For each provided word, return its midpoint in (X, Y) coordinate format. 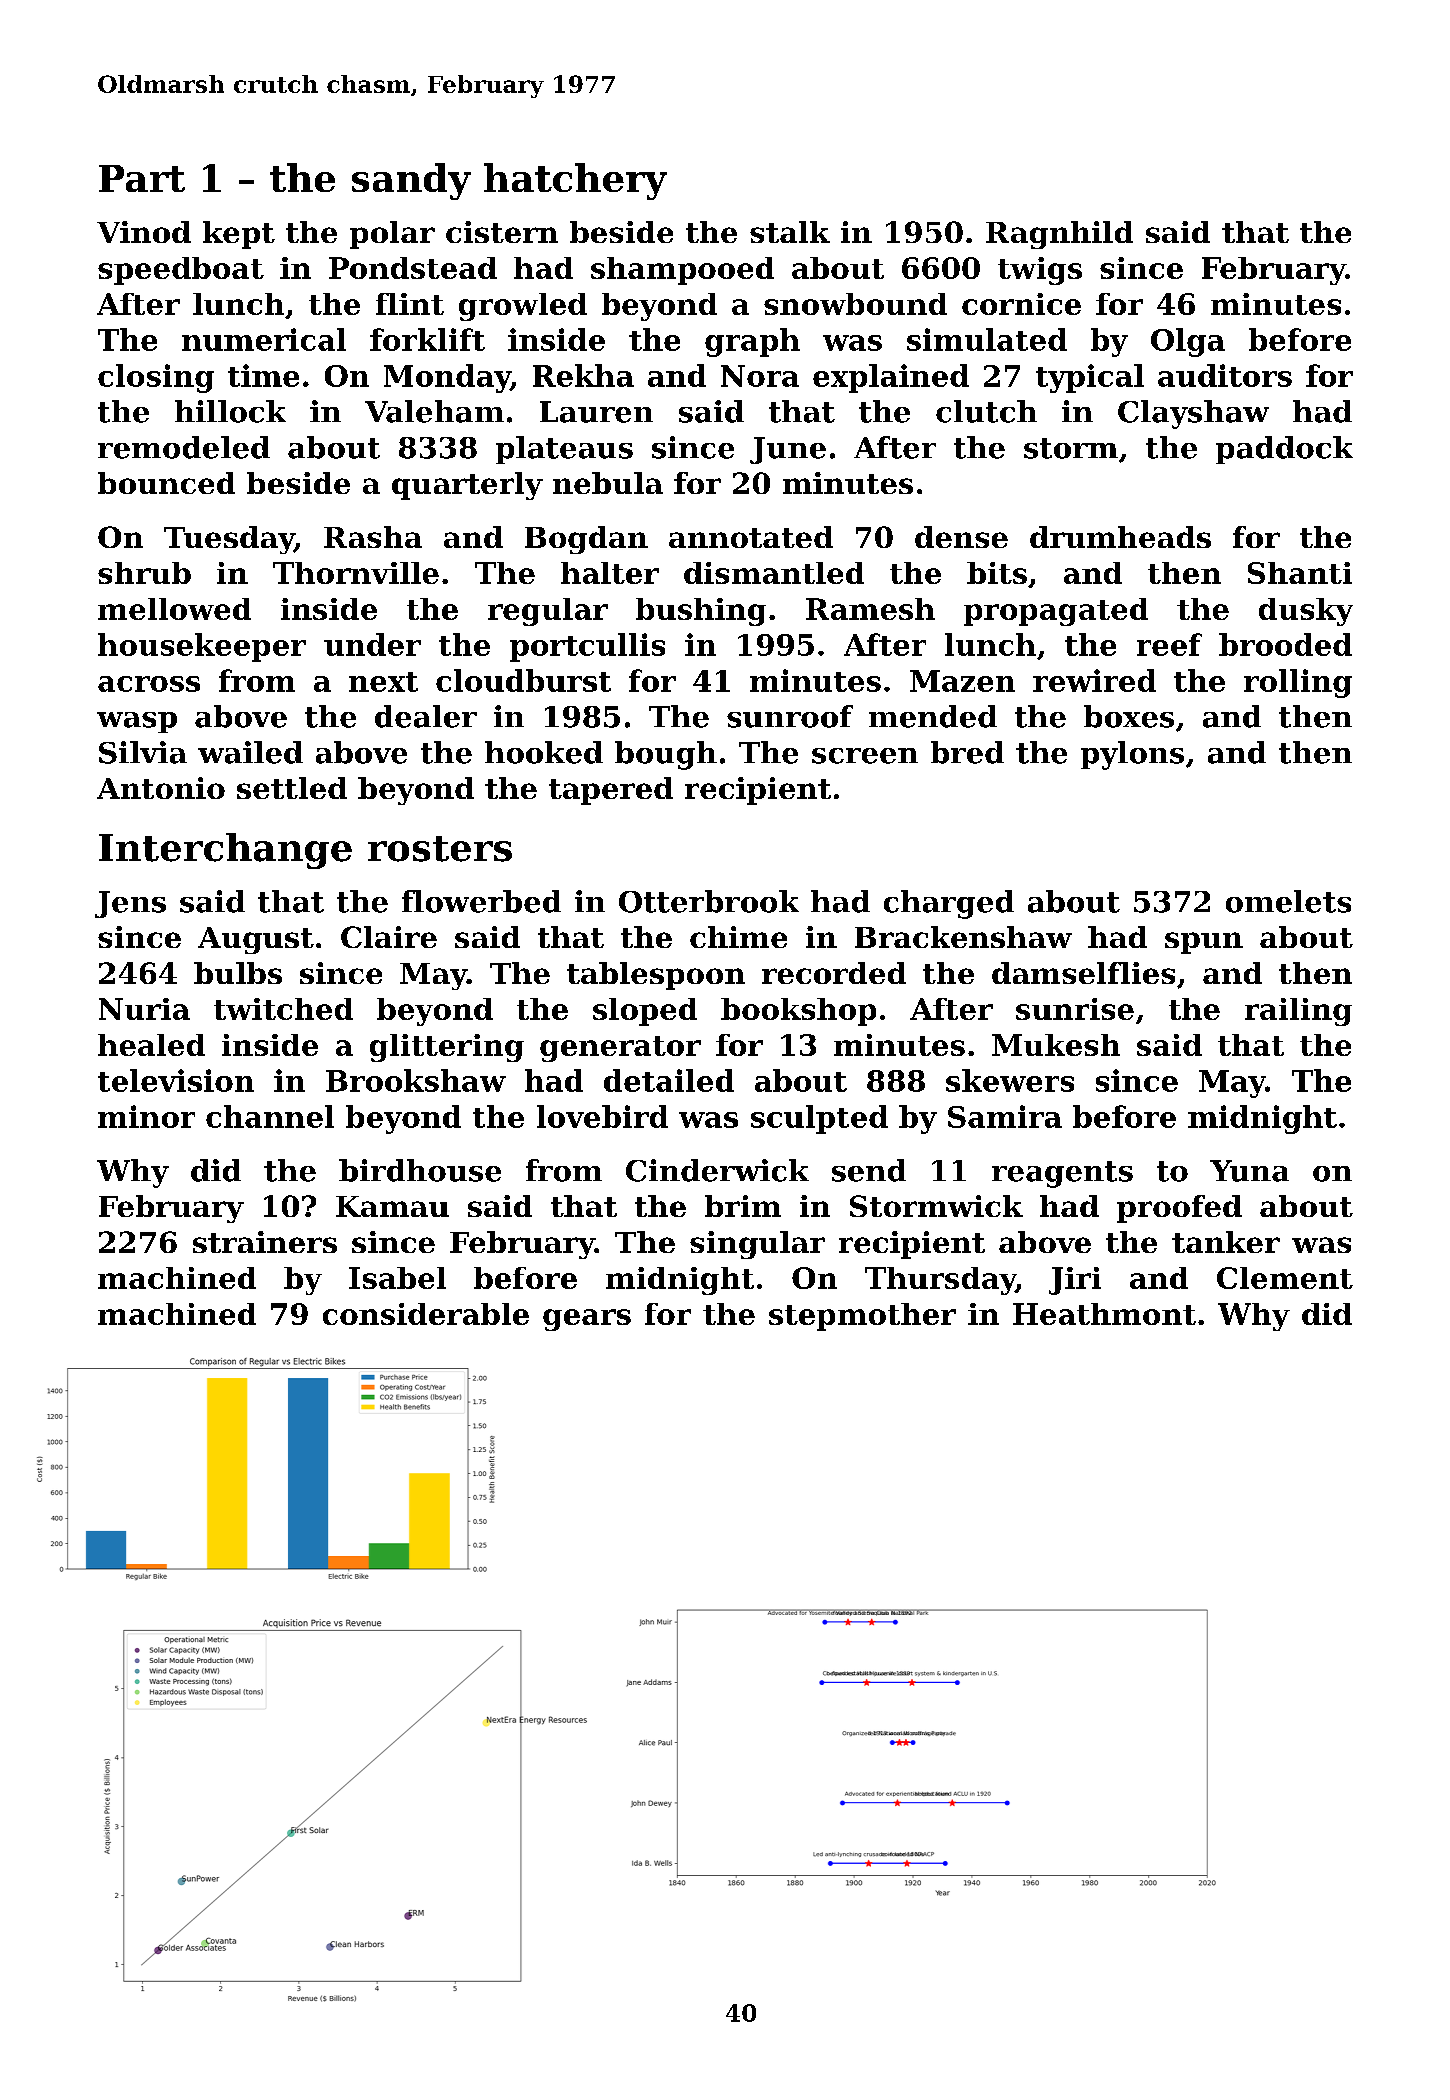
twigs (1040, 271)
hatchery (575, 181)
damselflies (1083, 973)
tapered (611, 791)
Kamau (392, 1206)
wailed (250, 752)
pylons (1132, 755)
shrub (144, 573)
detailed (669, 1080)
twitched (283, 1009)
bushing (701, 612)
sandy (411, 181)
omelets (1288, 901)
